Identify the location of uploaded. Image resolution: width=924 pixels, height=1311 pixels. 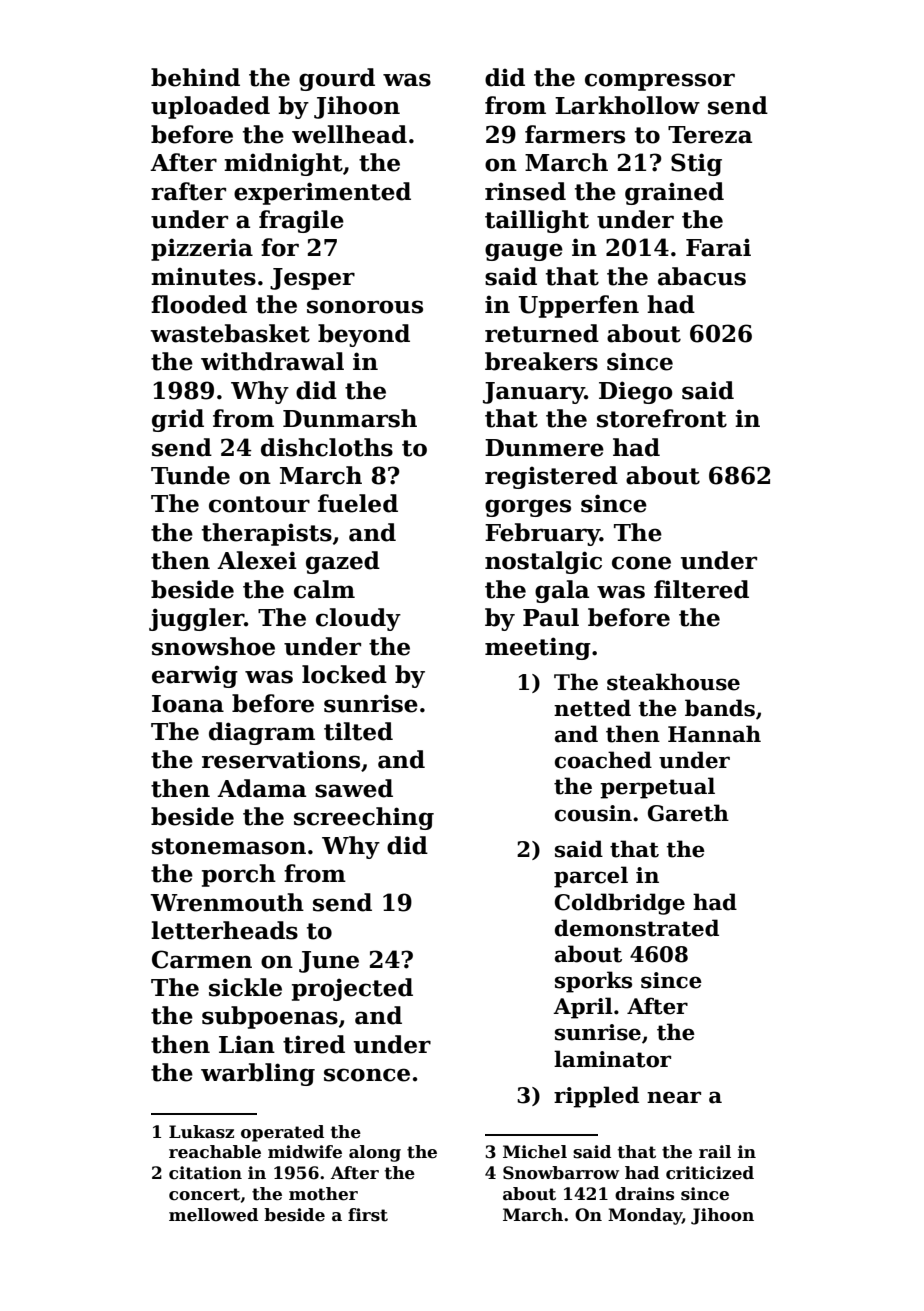
(210, 107).
